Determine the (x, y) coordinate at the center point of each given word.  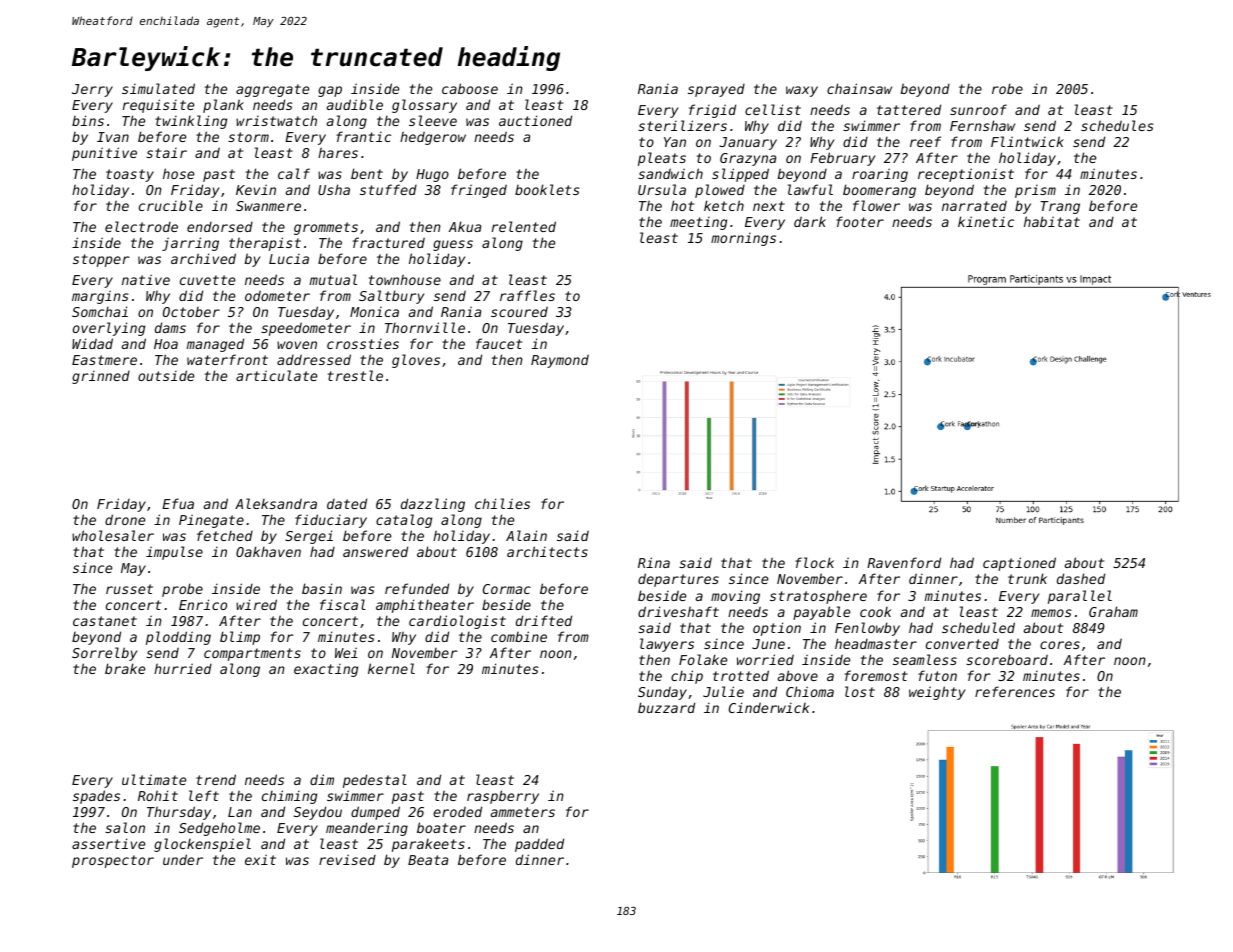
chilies (502, 503)
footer (860, 221)
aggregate (272, 90)
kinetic (986, 221)
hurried (183, 668)
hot (682, 205)
